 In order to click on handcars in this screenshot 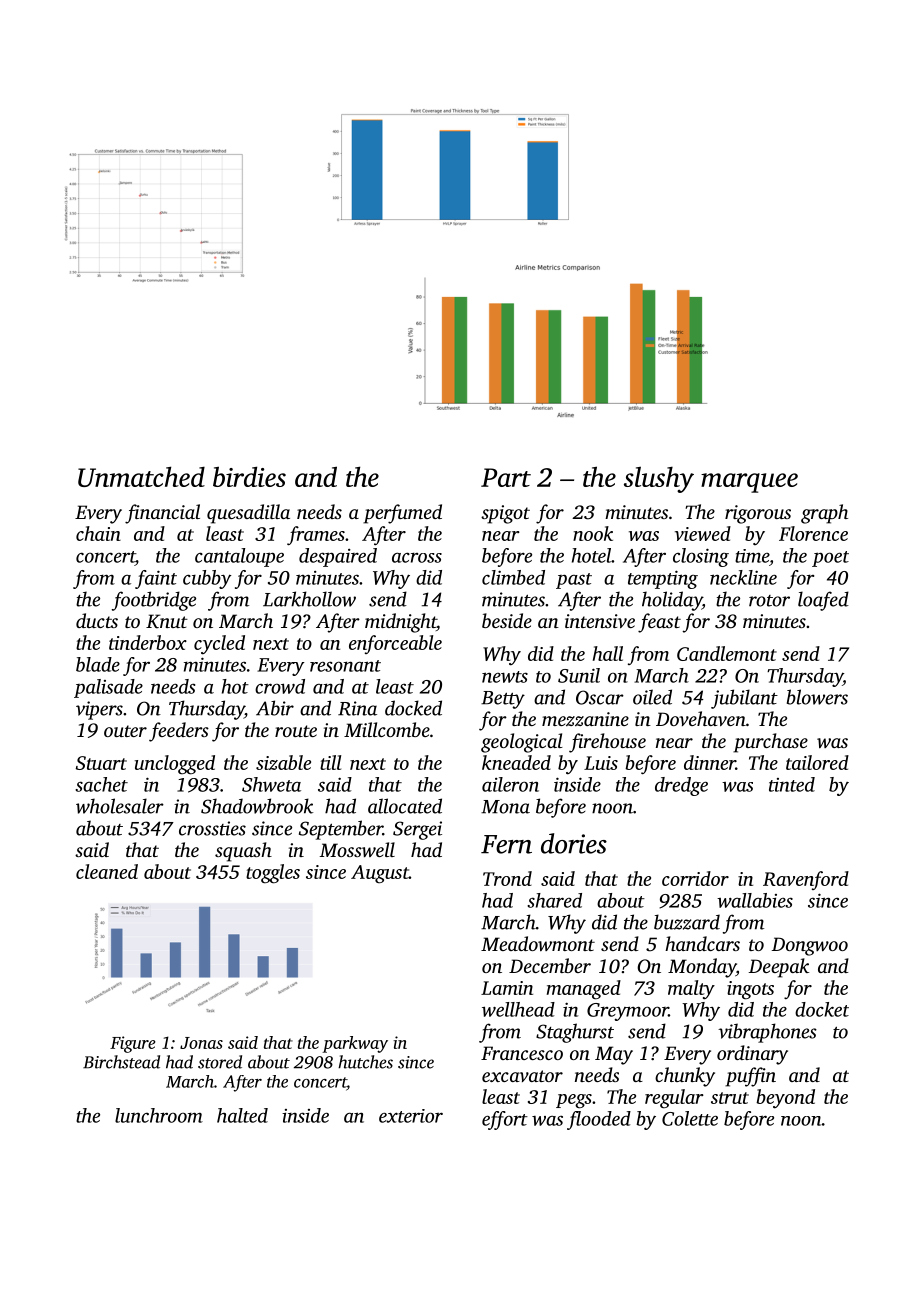, I will do `click(702, 943)`.
